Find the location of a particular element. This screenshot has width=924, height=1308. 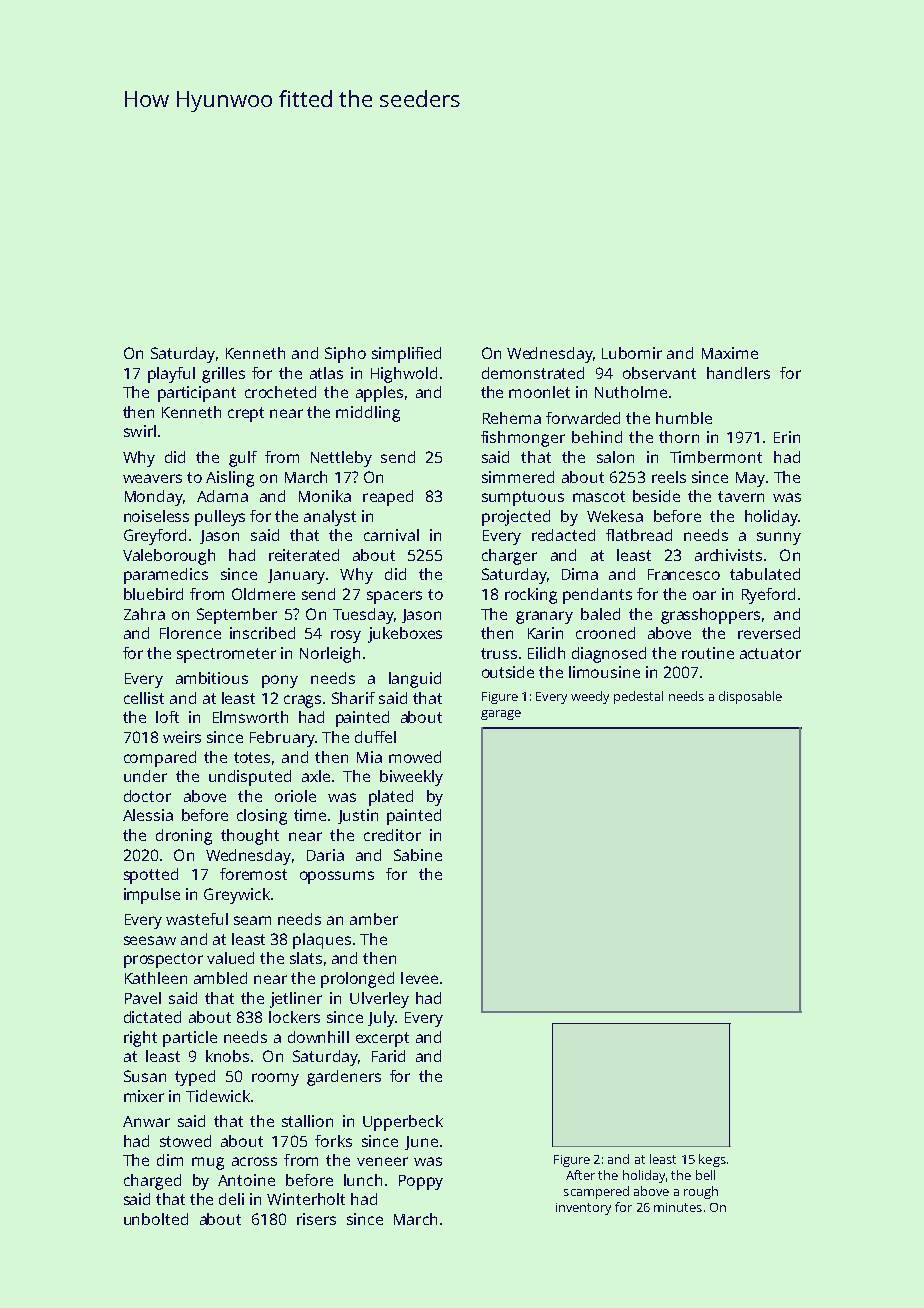

simmered is located at coordinates (518, 477).
